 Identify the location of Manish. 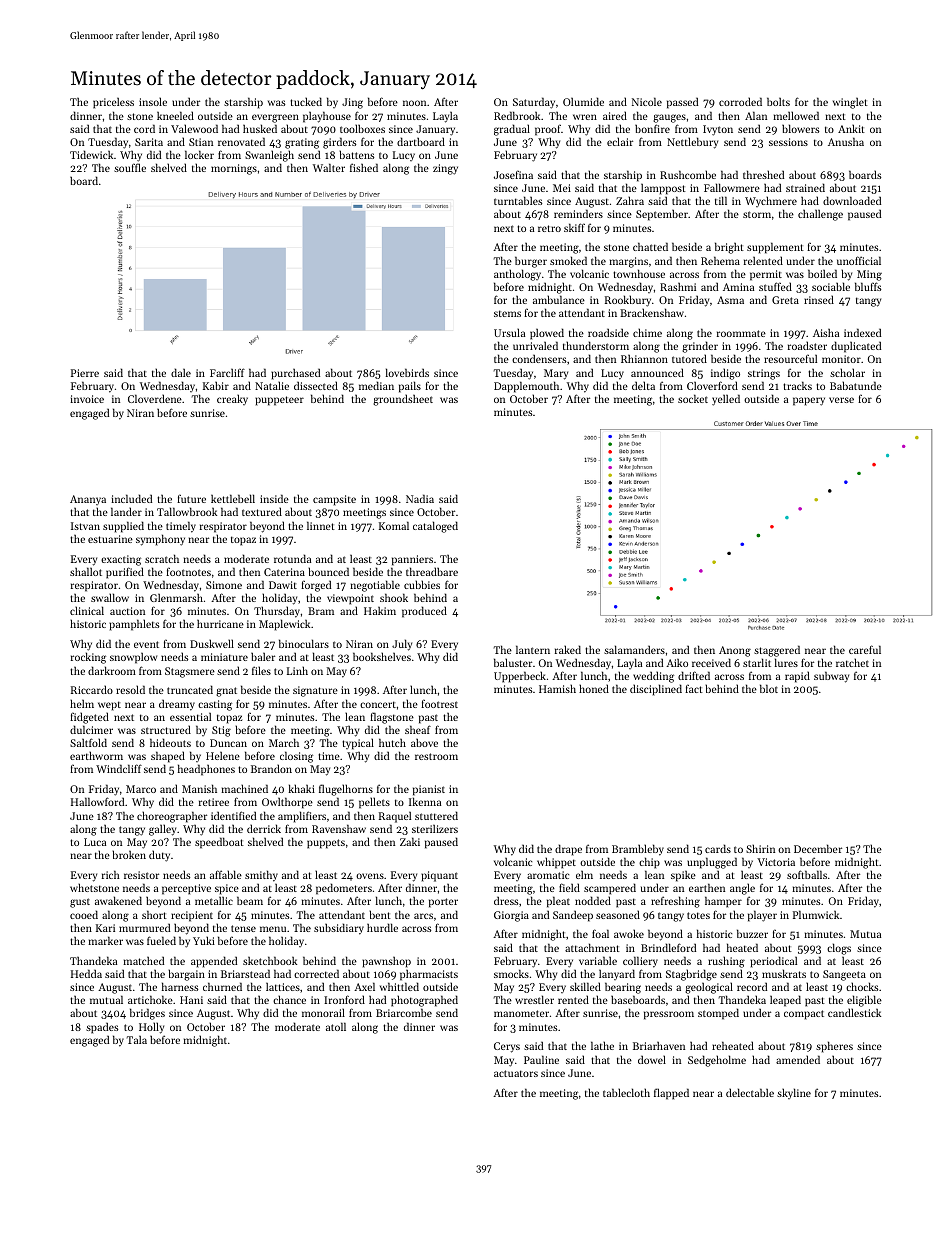
(199, 788).
